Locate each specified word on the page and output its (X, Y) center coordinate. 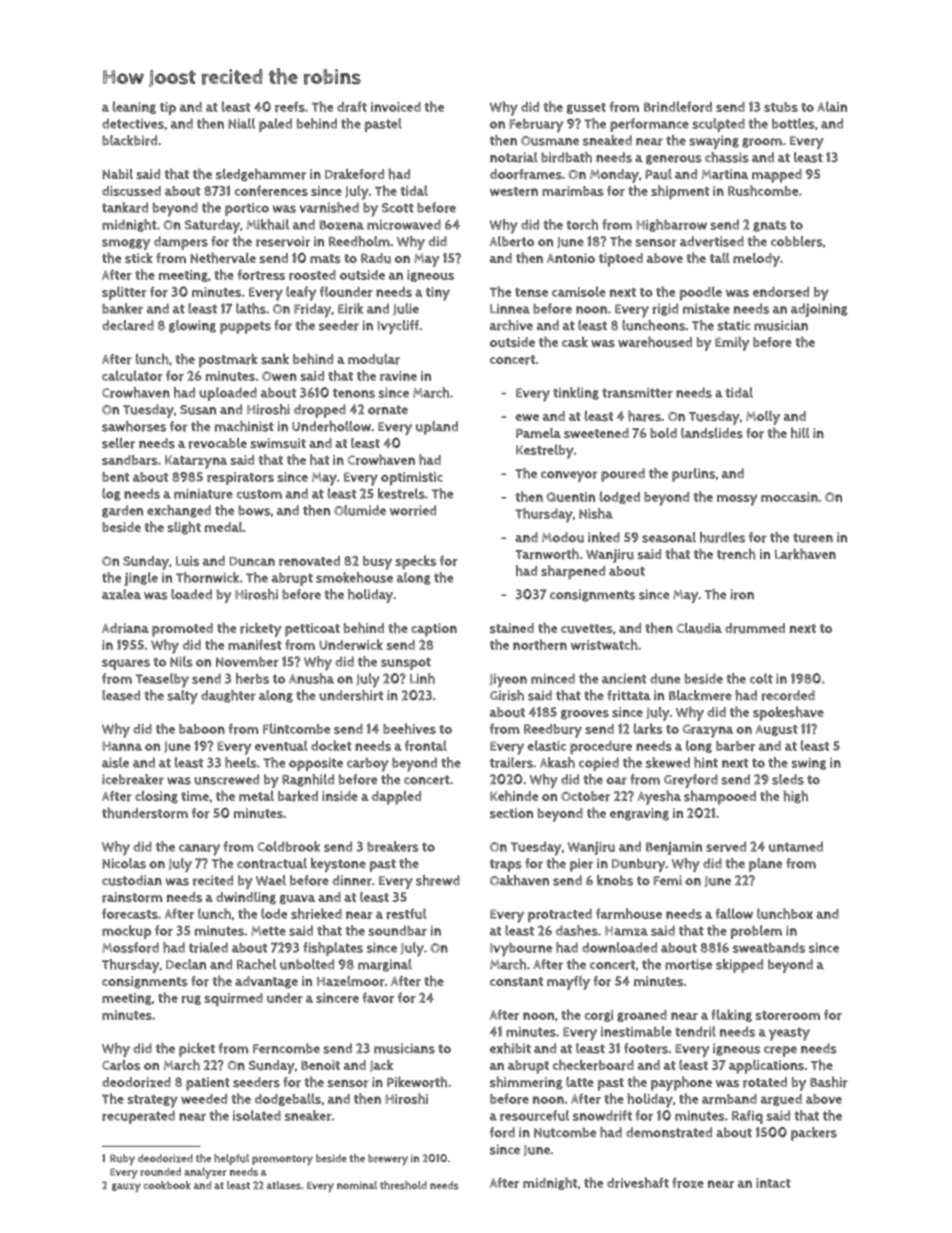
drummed (755, 628)
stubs (781, 107)
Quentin (570, 497)
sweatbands (769, 947)
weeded (204, 1099)
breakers (393, 846)
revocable (218, 443)
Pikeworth (417, 1082)
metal (256, 796)
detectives (133, 123)
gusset (586, 108)
